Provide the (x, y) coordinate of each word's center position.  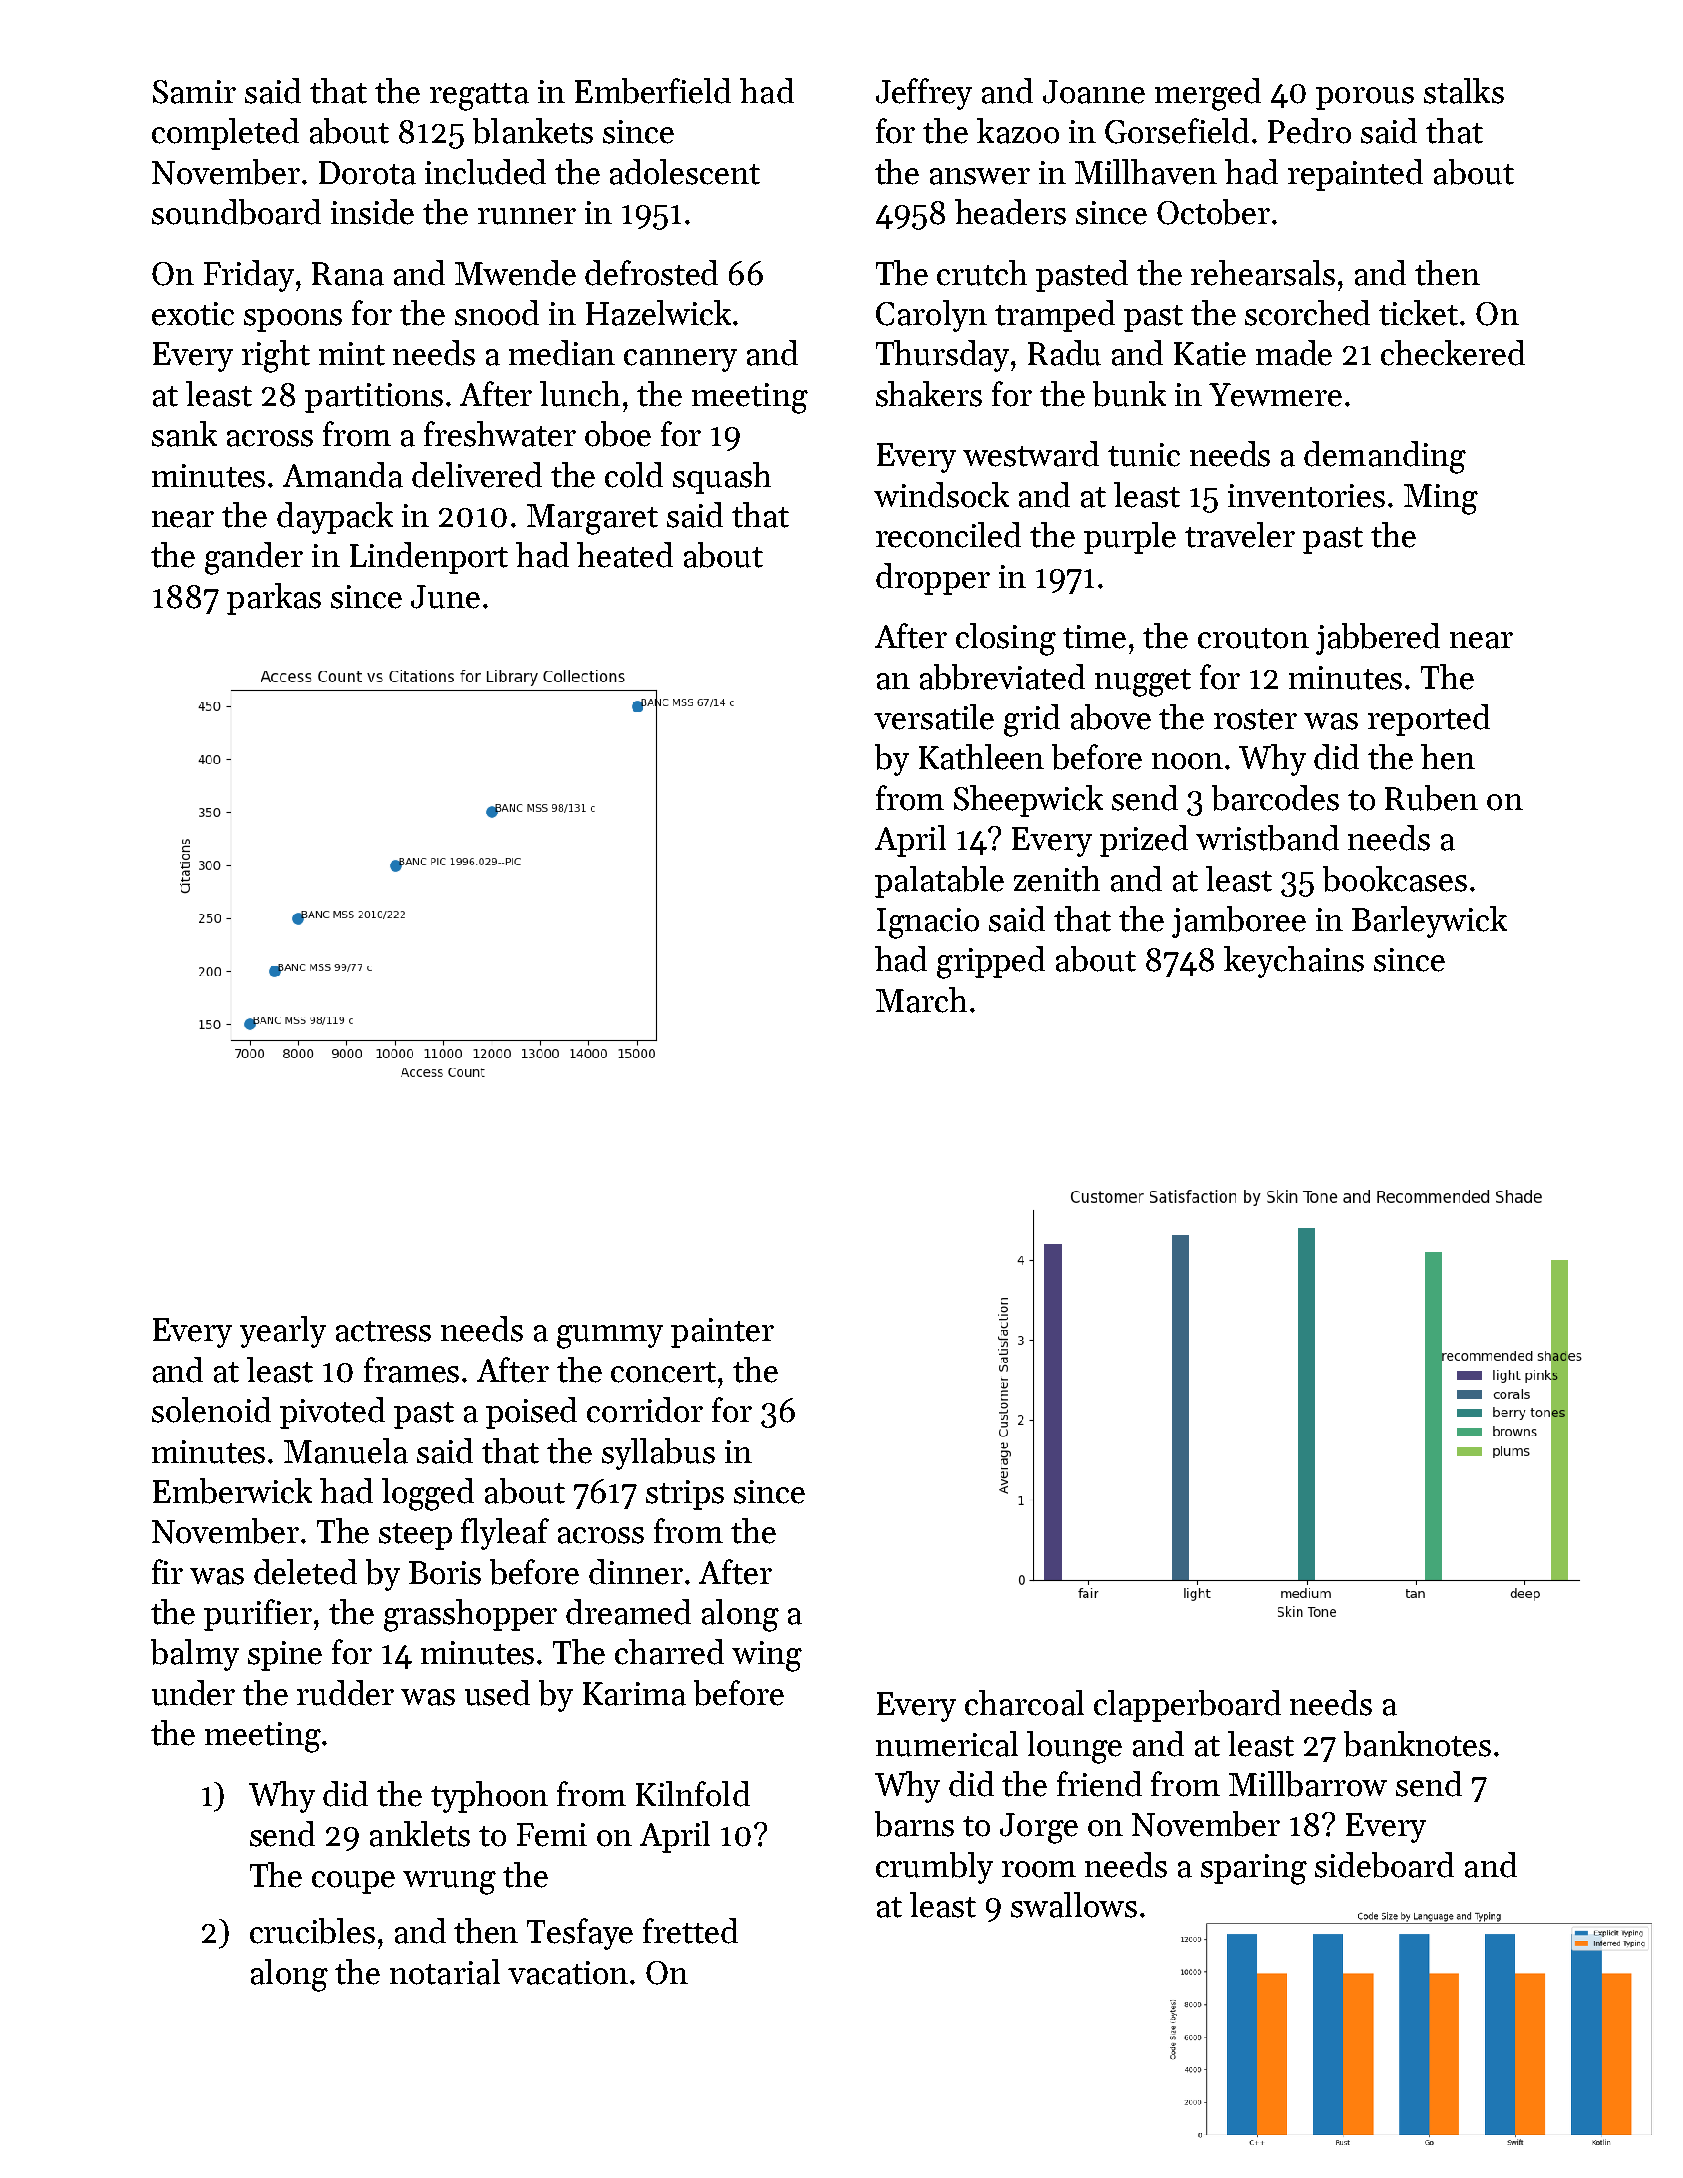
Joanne (1094, 92)
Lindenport (429, 558)
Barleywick (1429, 922)
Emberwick (232, 1491)
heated (625, 555)
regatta (479, 97)
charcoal (1024, 1703)
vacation (568, 1973)
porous (1365, 98)
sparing (1254, 1869)
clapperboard (1187, 1706)
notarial (445, 1972)
